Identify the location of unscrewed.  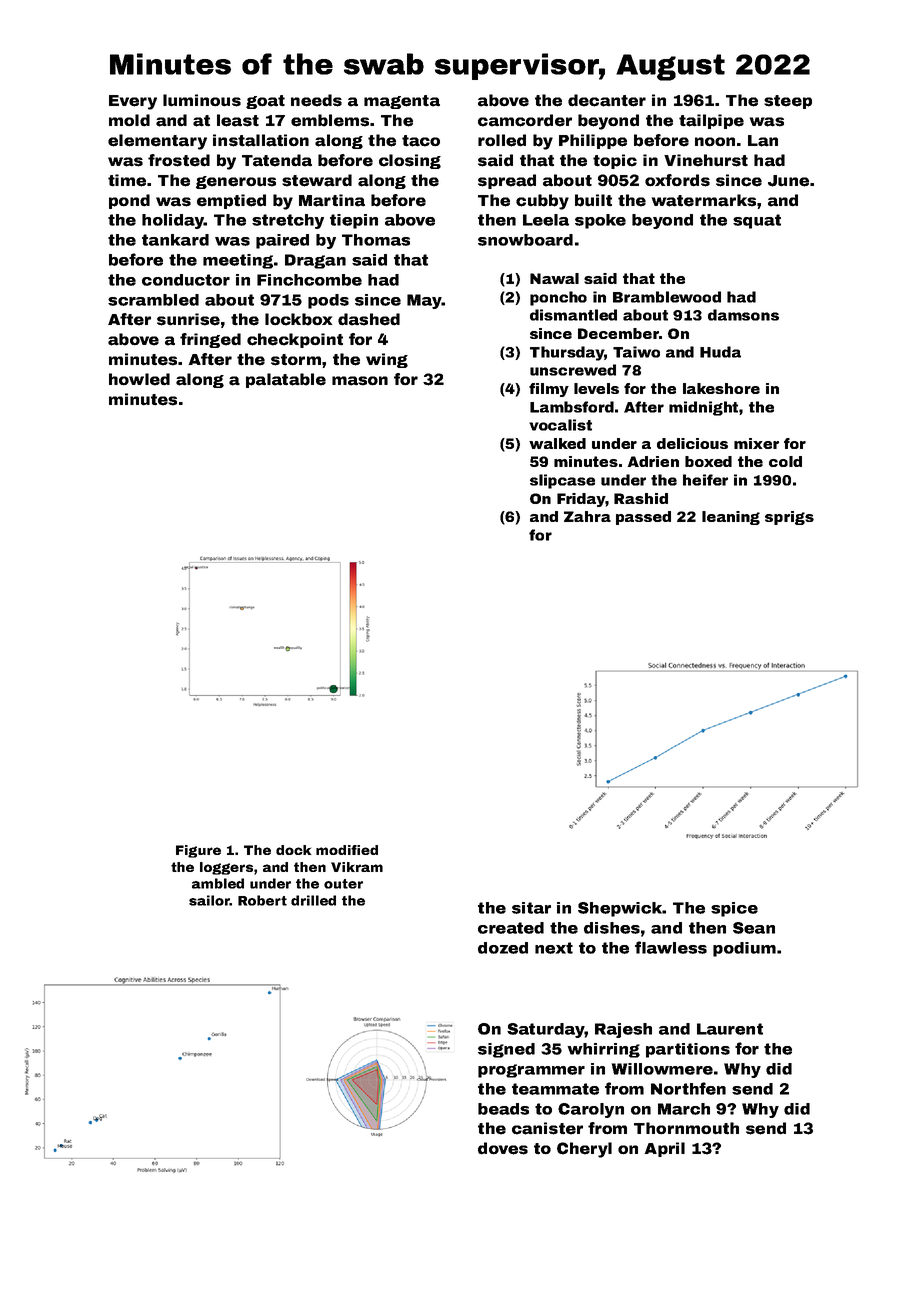
(573, 370).
